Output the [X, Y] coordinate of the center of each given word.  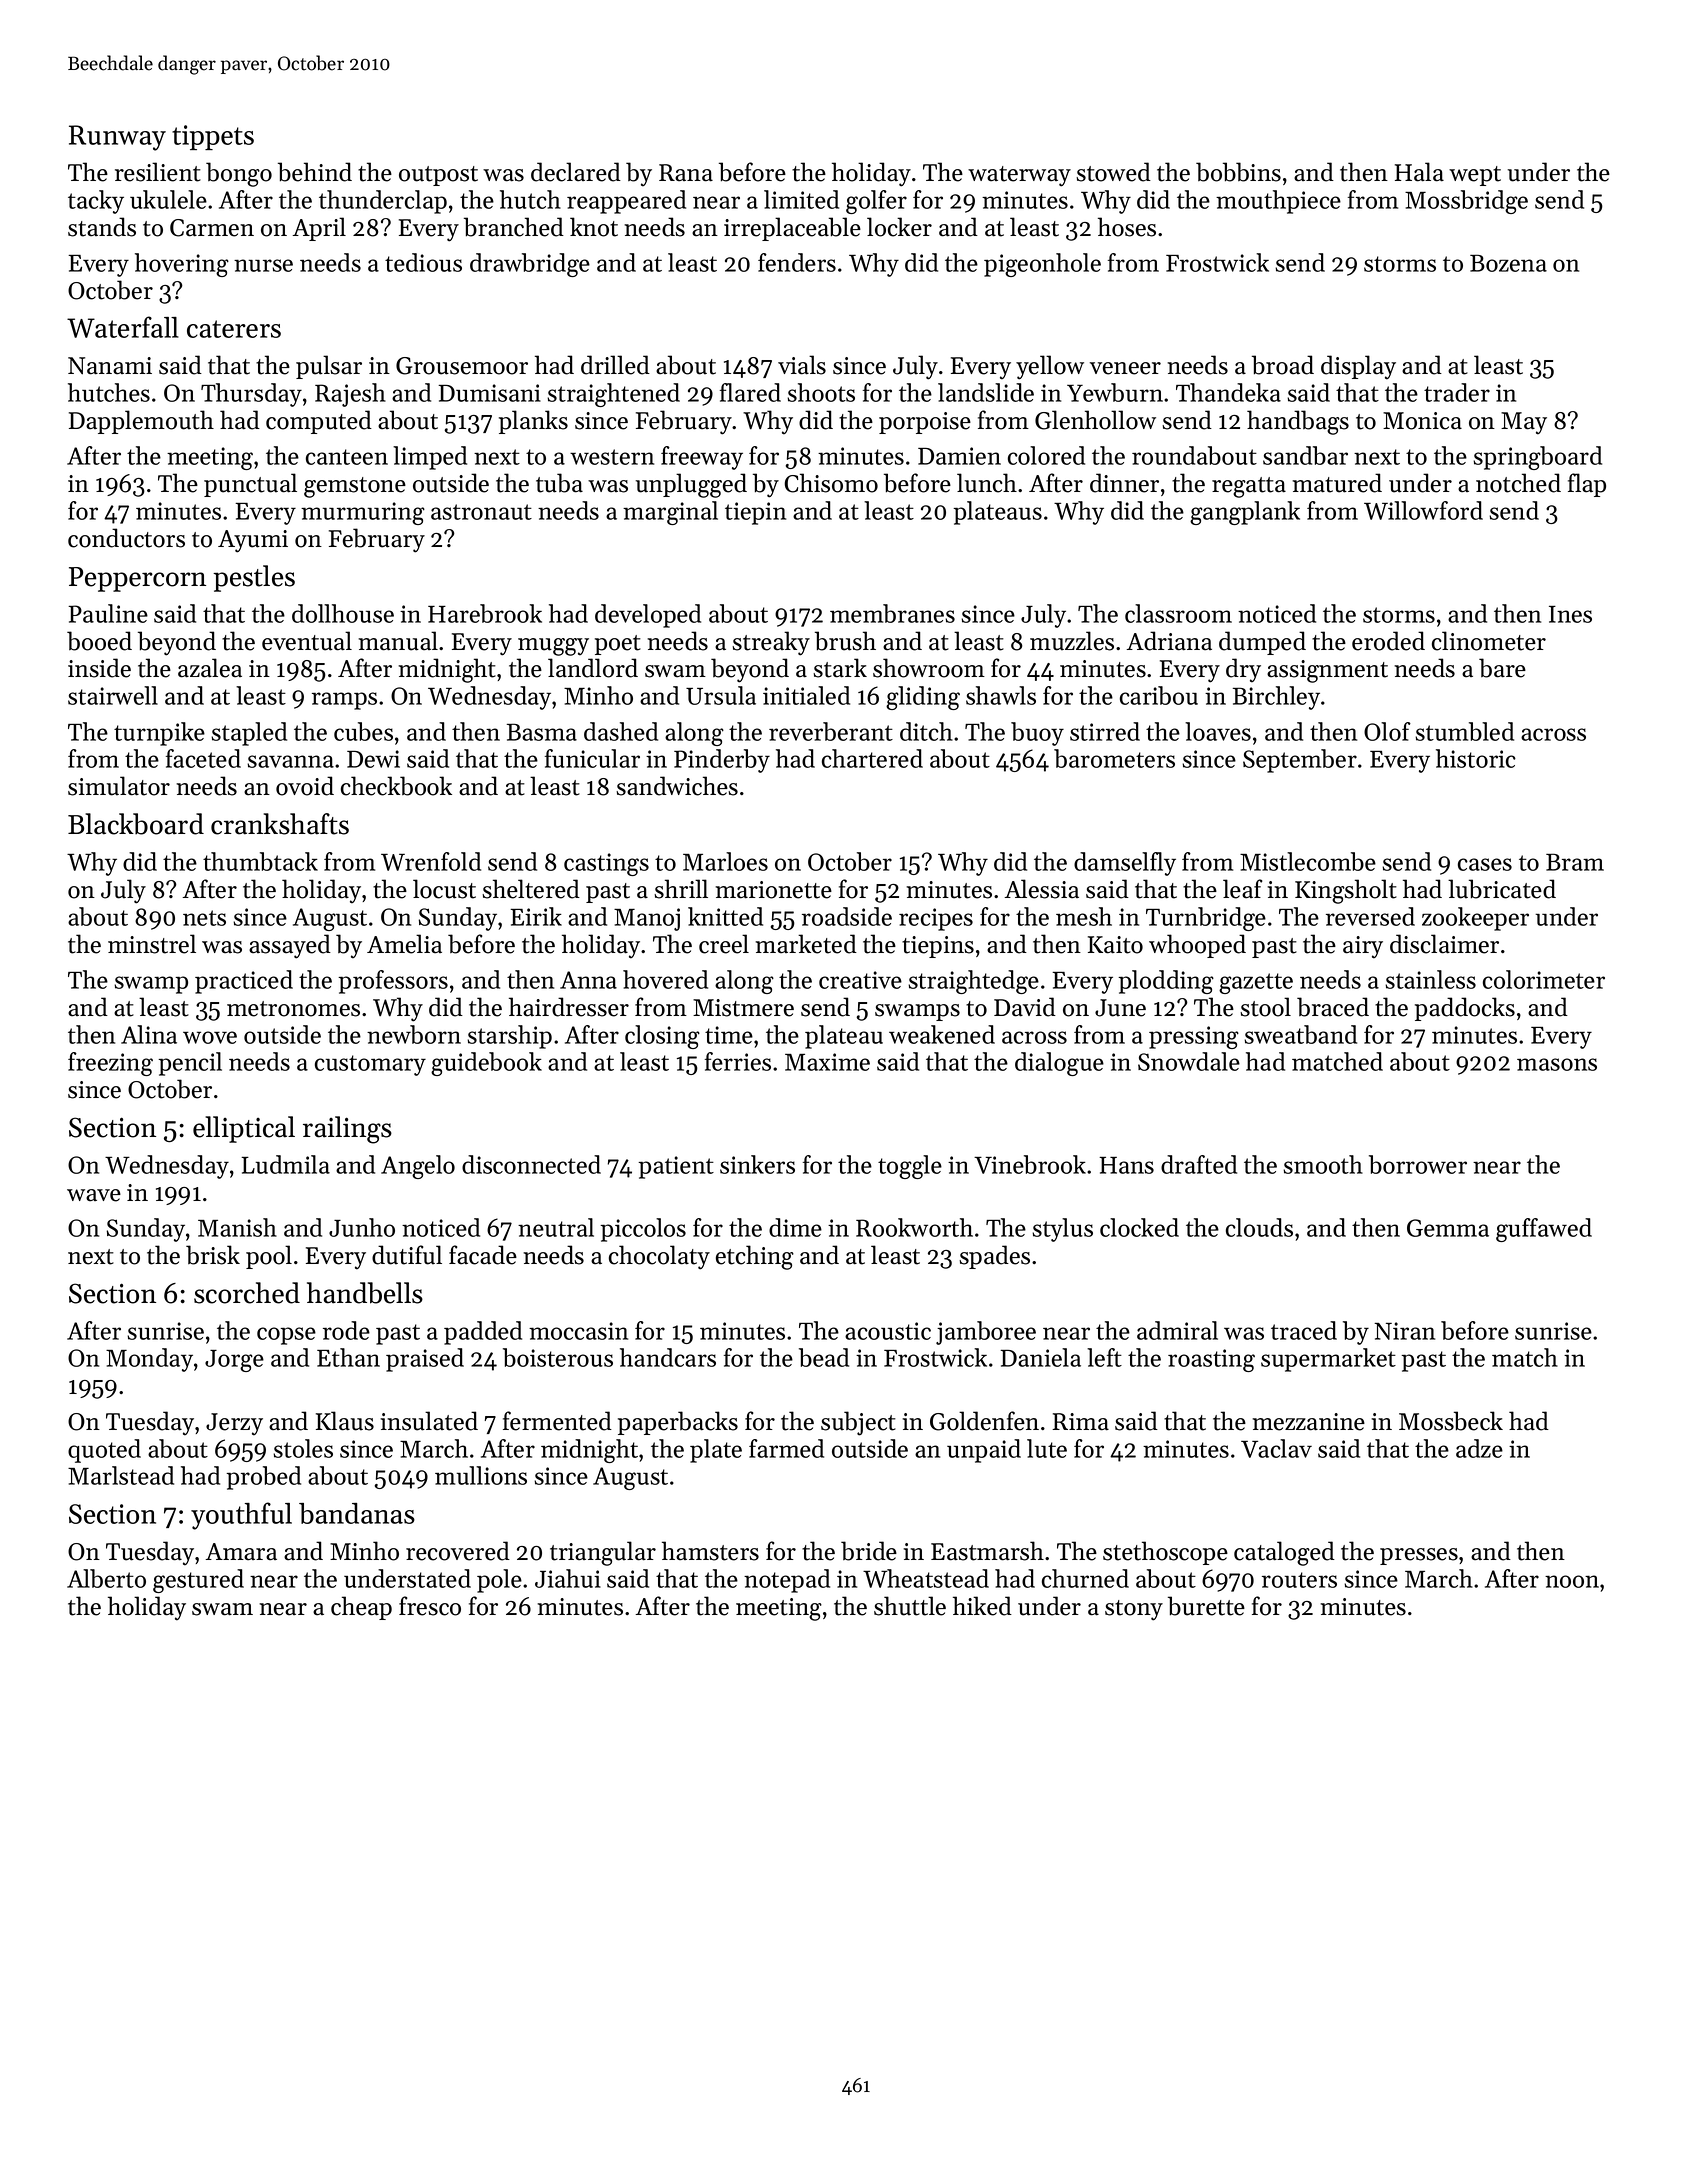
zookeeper [1475, 919]
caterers [234, 329]
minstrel [152, 944]
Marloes [725, 861]
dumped [1262, 643]
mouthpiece [1278, 202]
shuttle [910, 1606]
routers [1299, 1580]
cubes [363, 731]
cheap [361, 1608]
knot [594, 227]
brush [845, 641]
